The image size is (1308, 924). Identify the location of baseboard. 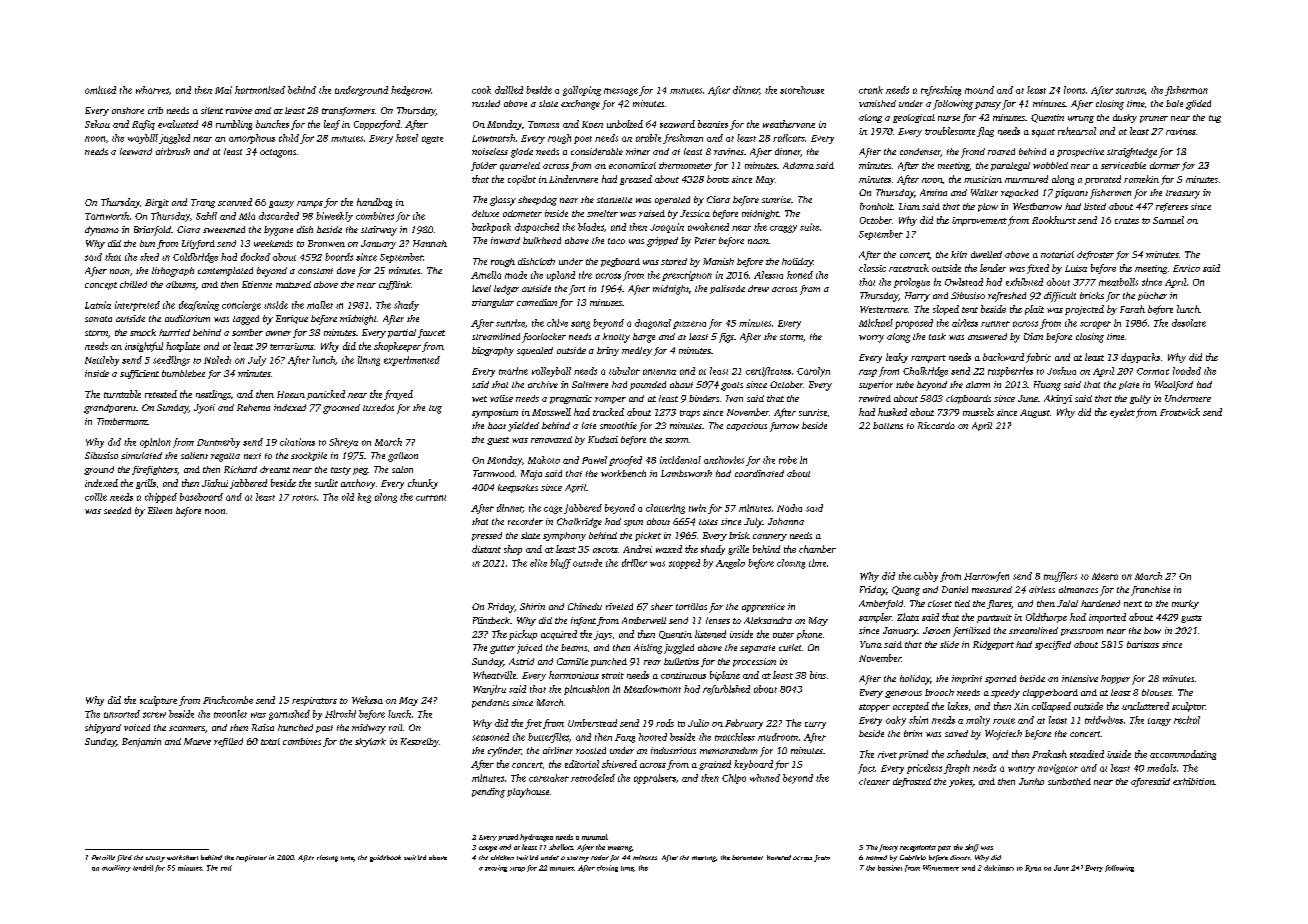
(201, 497).
